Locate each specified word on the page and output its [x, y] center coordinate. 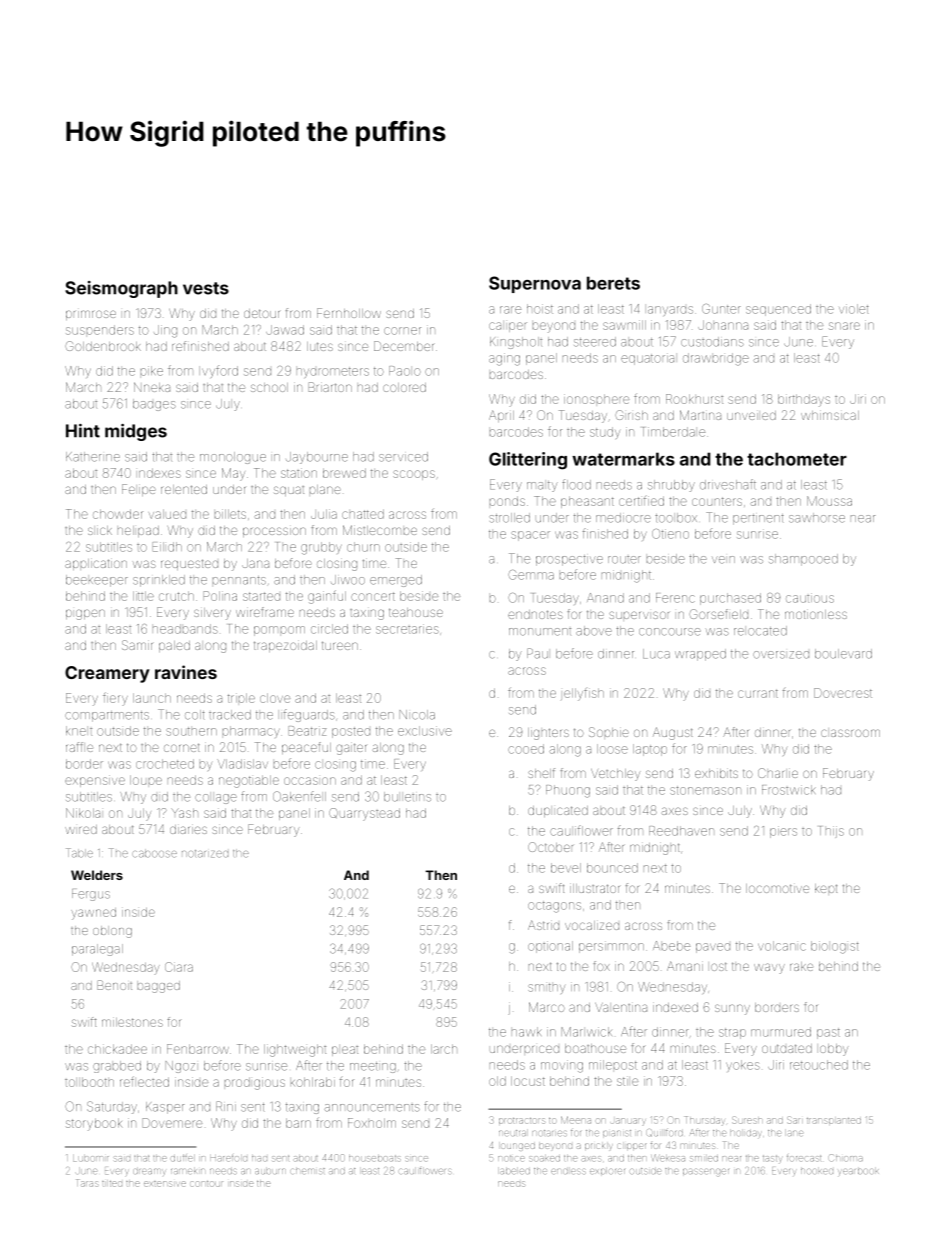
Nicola [417, 715]
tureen [340, 645]
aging [504, 359]
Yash [184, 813]
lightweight [295, 1050]
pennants [239, 580]
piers [783, 832]
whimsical [830, 415]
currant [758, 693]
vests [206, 288]
